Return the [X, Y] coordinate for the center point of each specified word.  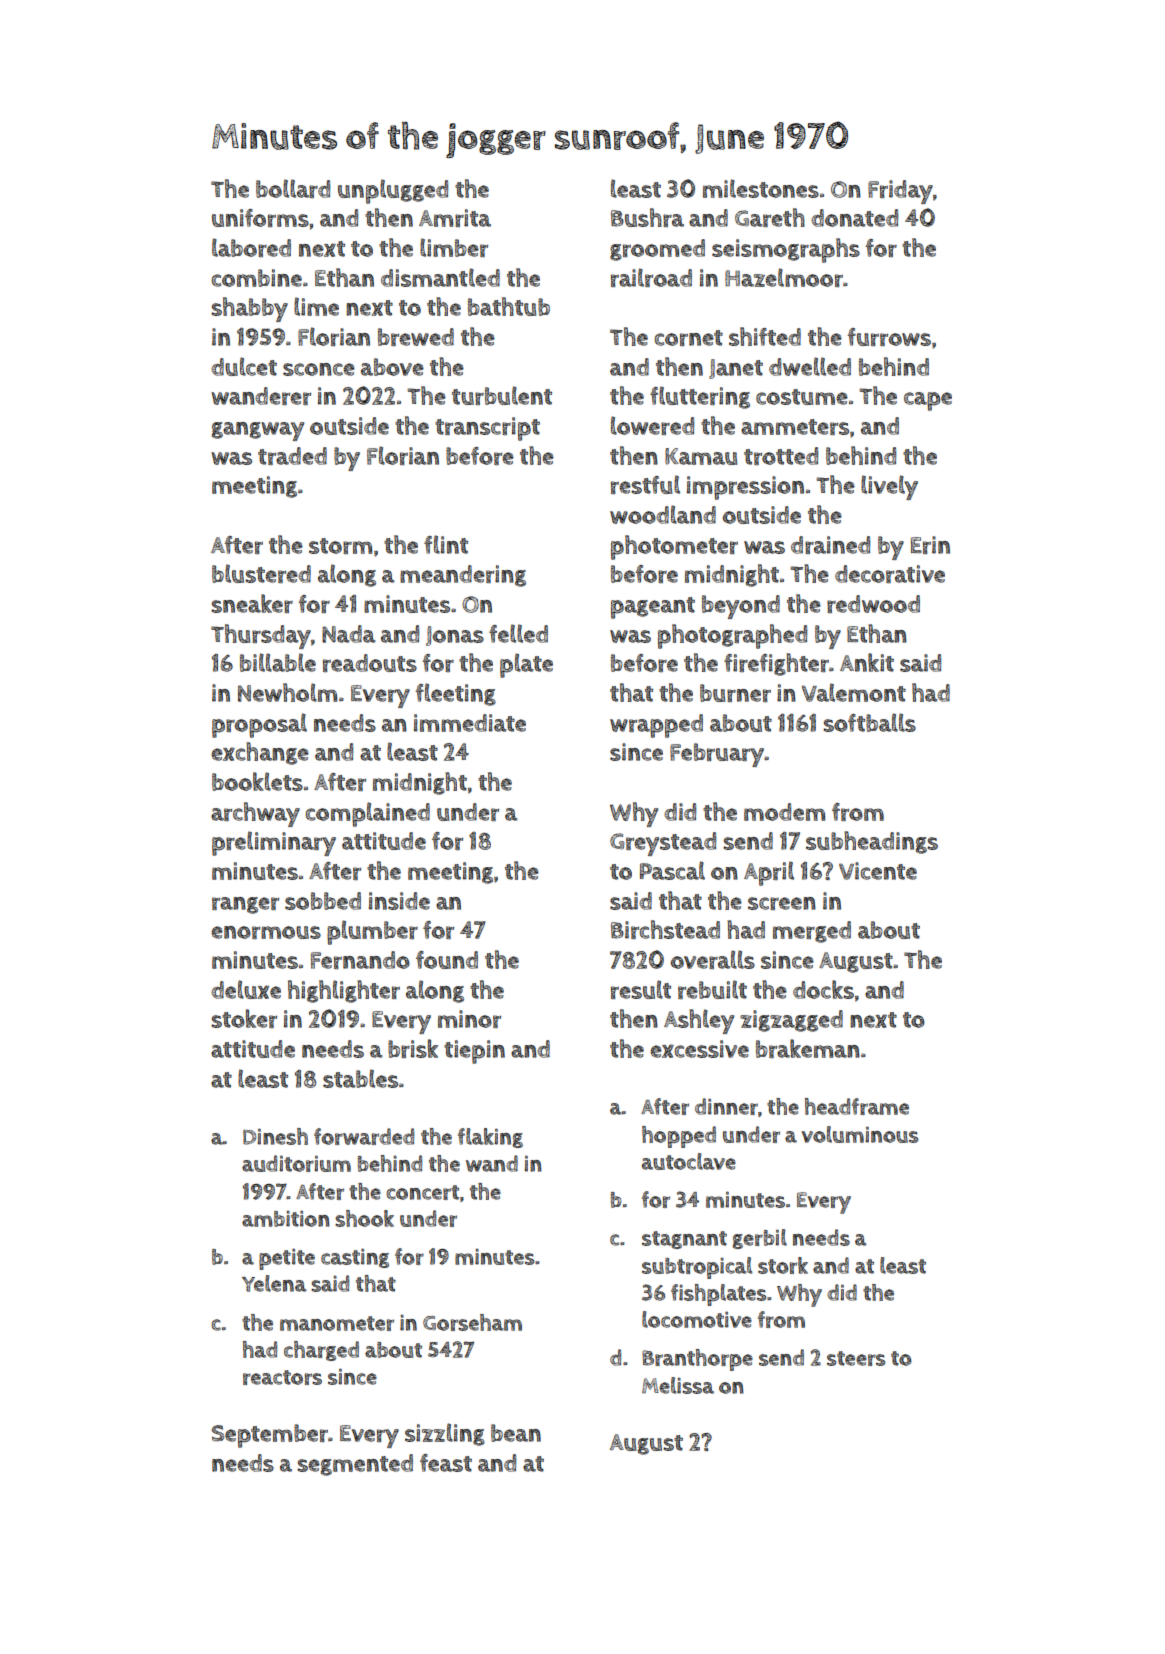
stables [360, 1078]
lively [889, 487]
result [641, 989]
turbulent [502, 395]
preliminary [274, 843]
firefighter [776, 664]
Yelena [274, 1283]
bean [516, 1433]
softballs [870, 722]
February [717, 755]
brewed [416, 337]
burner [735, 693]
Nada [348, 634]
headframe [857, 1106]
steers [856, 1358]
